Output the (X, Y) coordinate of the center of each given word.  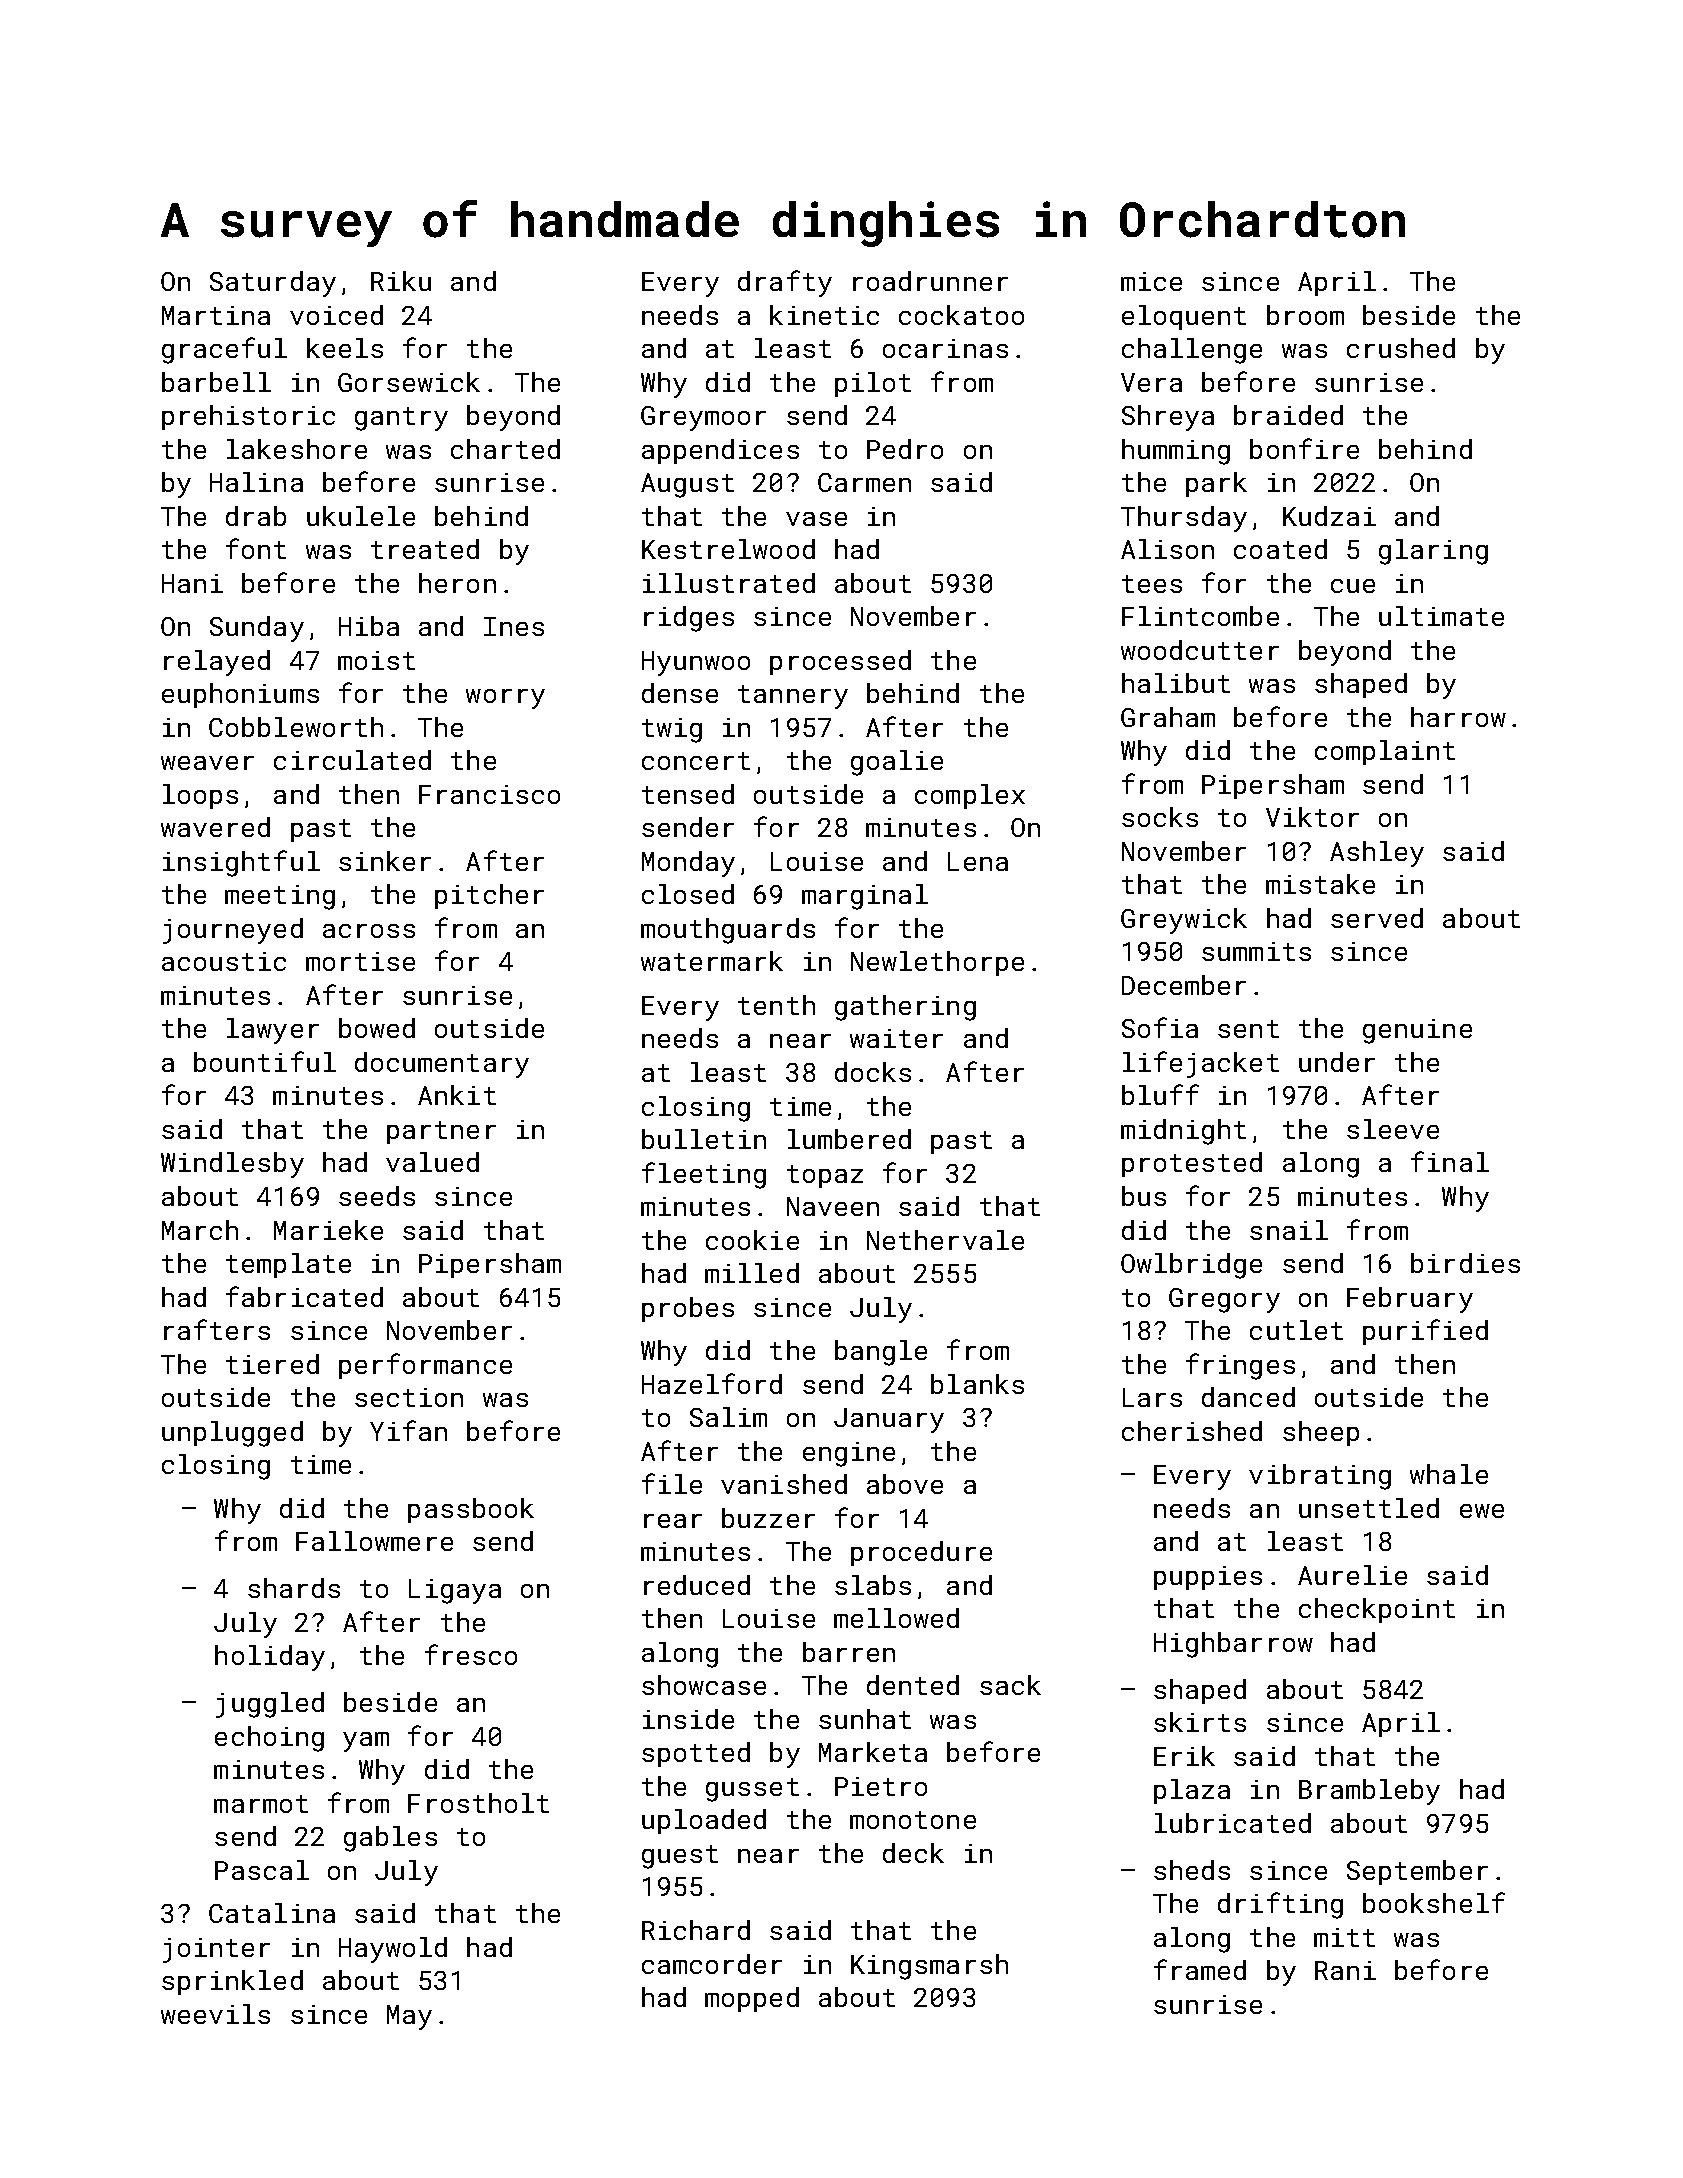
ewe (1482, 1511)
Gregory (1224, 1300)
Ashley (1377, 854)
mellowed (896, 1618)
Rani (1345, 1970)
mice (1151, 281)
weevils (215, 2014)
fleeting (704, 1175)
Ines (514, 626)
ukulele (361, 516)
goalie (897, 763)
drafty (785, 283)
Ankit (457, 1095)
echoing (269, 1739)
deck (913, 1853)
